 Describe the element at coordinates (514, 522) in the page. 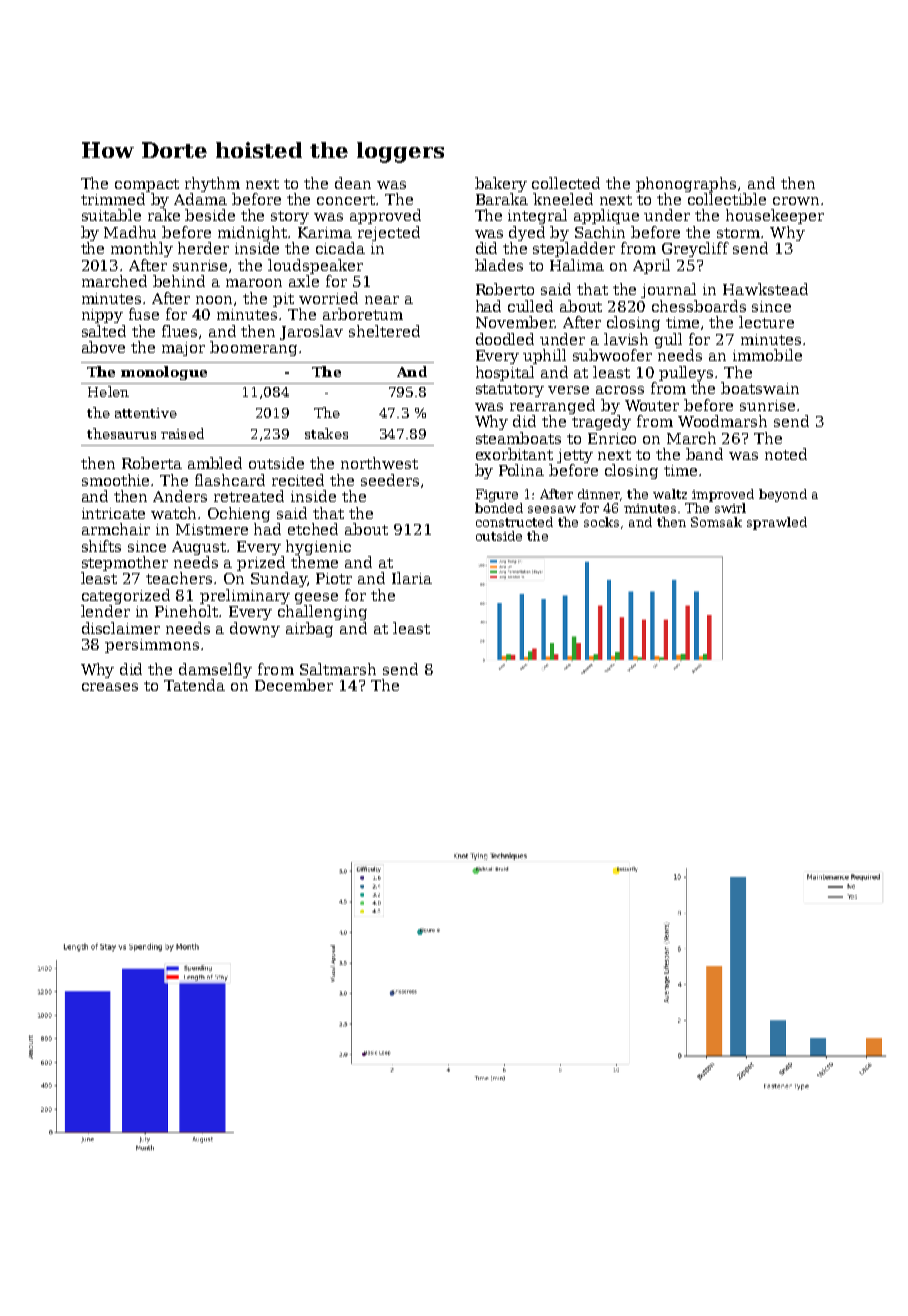

I see `constructed` at that location.
